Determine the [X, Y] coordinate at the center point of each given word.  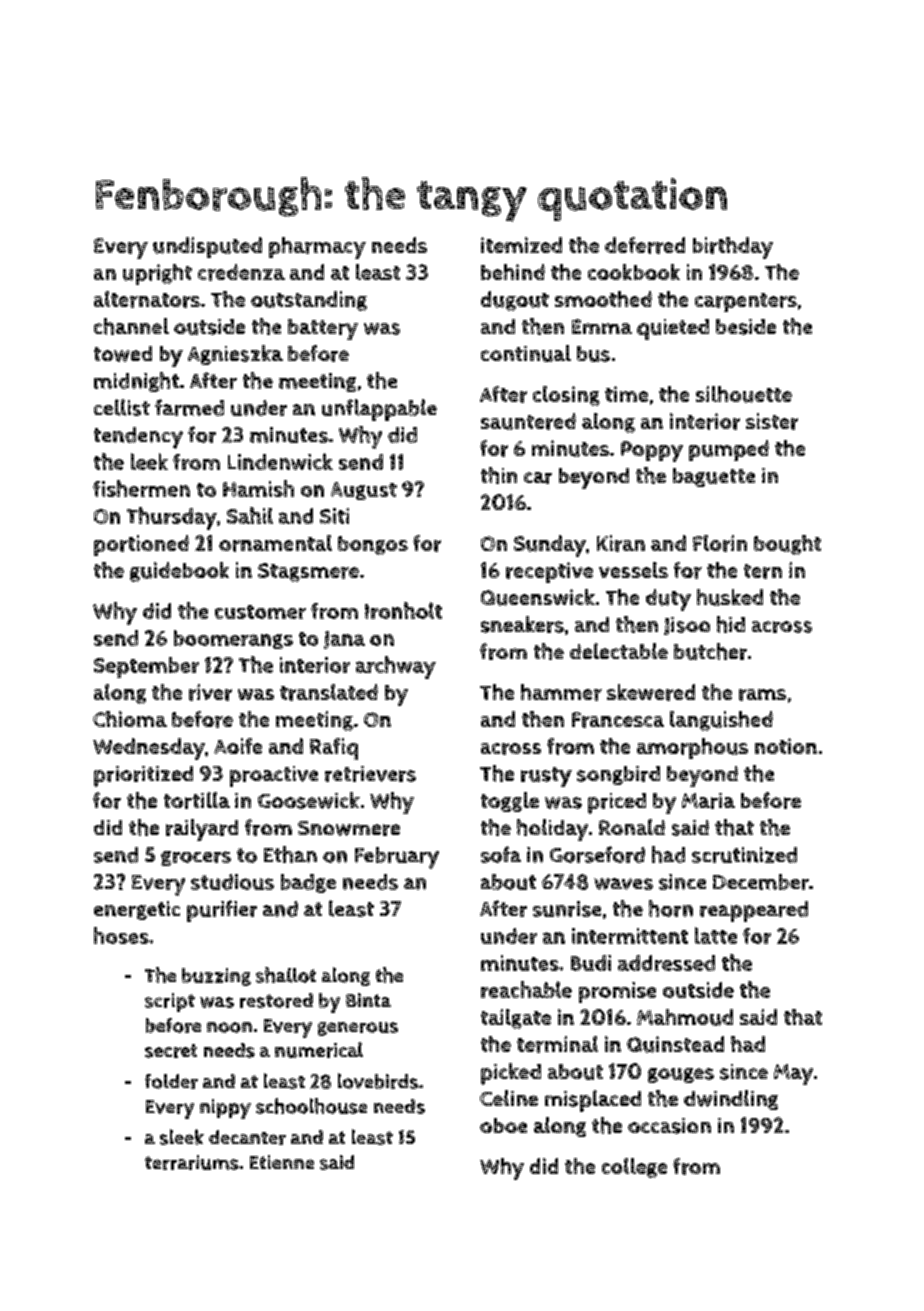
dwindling [731, 1100]
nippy [225, 1109]
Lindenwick [280, 461]
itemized [521, 245]
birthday [733, 248]
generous [358, 1029]
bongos [373, 545]
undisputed [207, 247]
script [170, 1002]
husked [730, 597]
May [793, 1074]
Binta [368, 1000]
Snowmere [349, 828]
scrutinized [744, 855]
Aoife [238, 746]
